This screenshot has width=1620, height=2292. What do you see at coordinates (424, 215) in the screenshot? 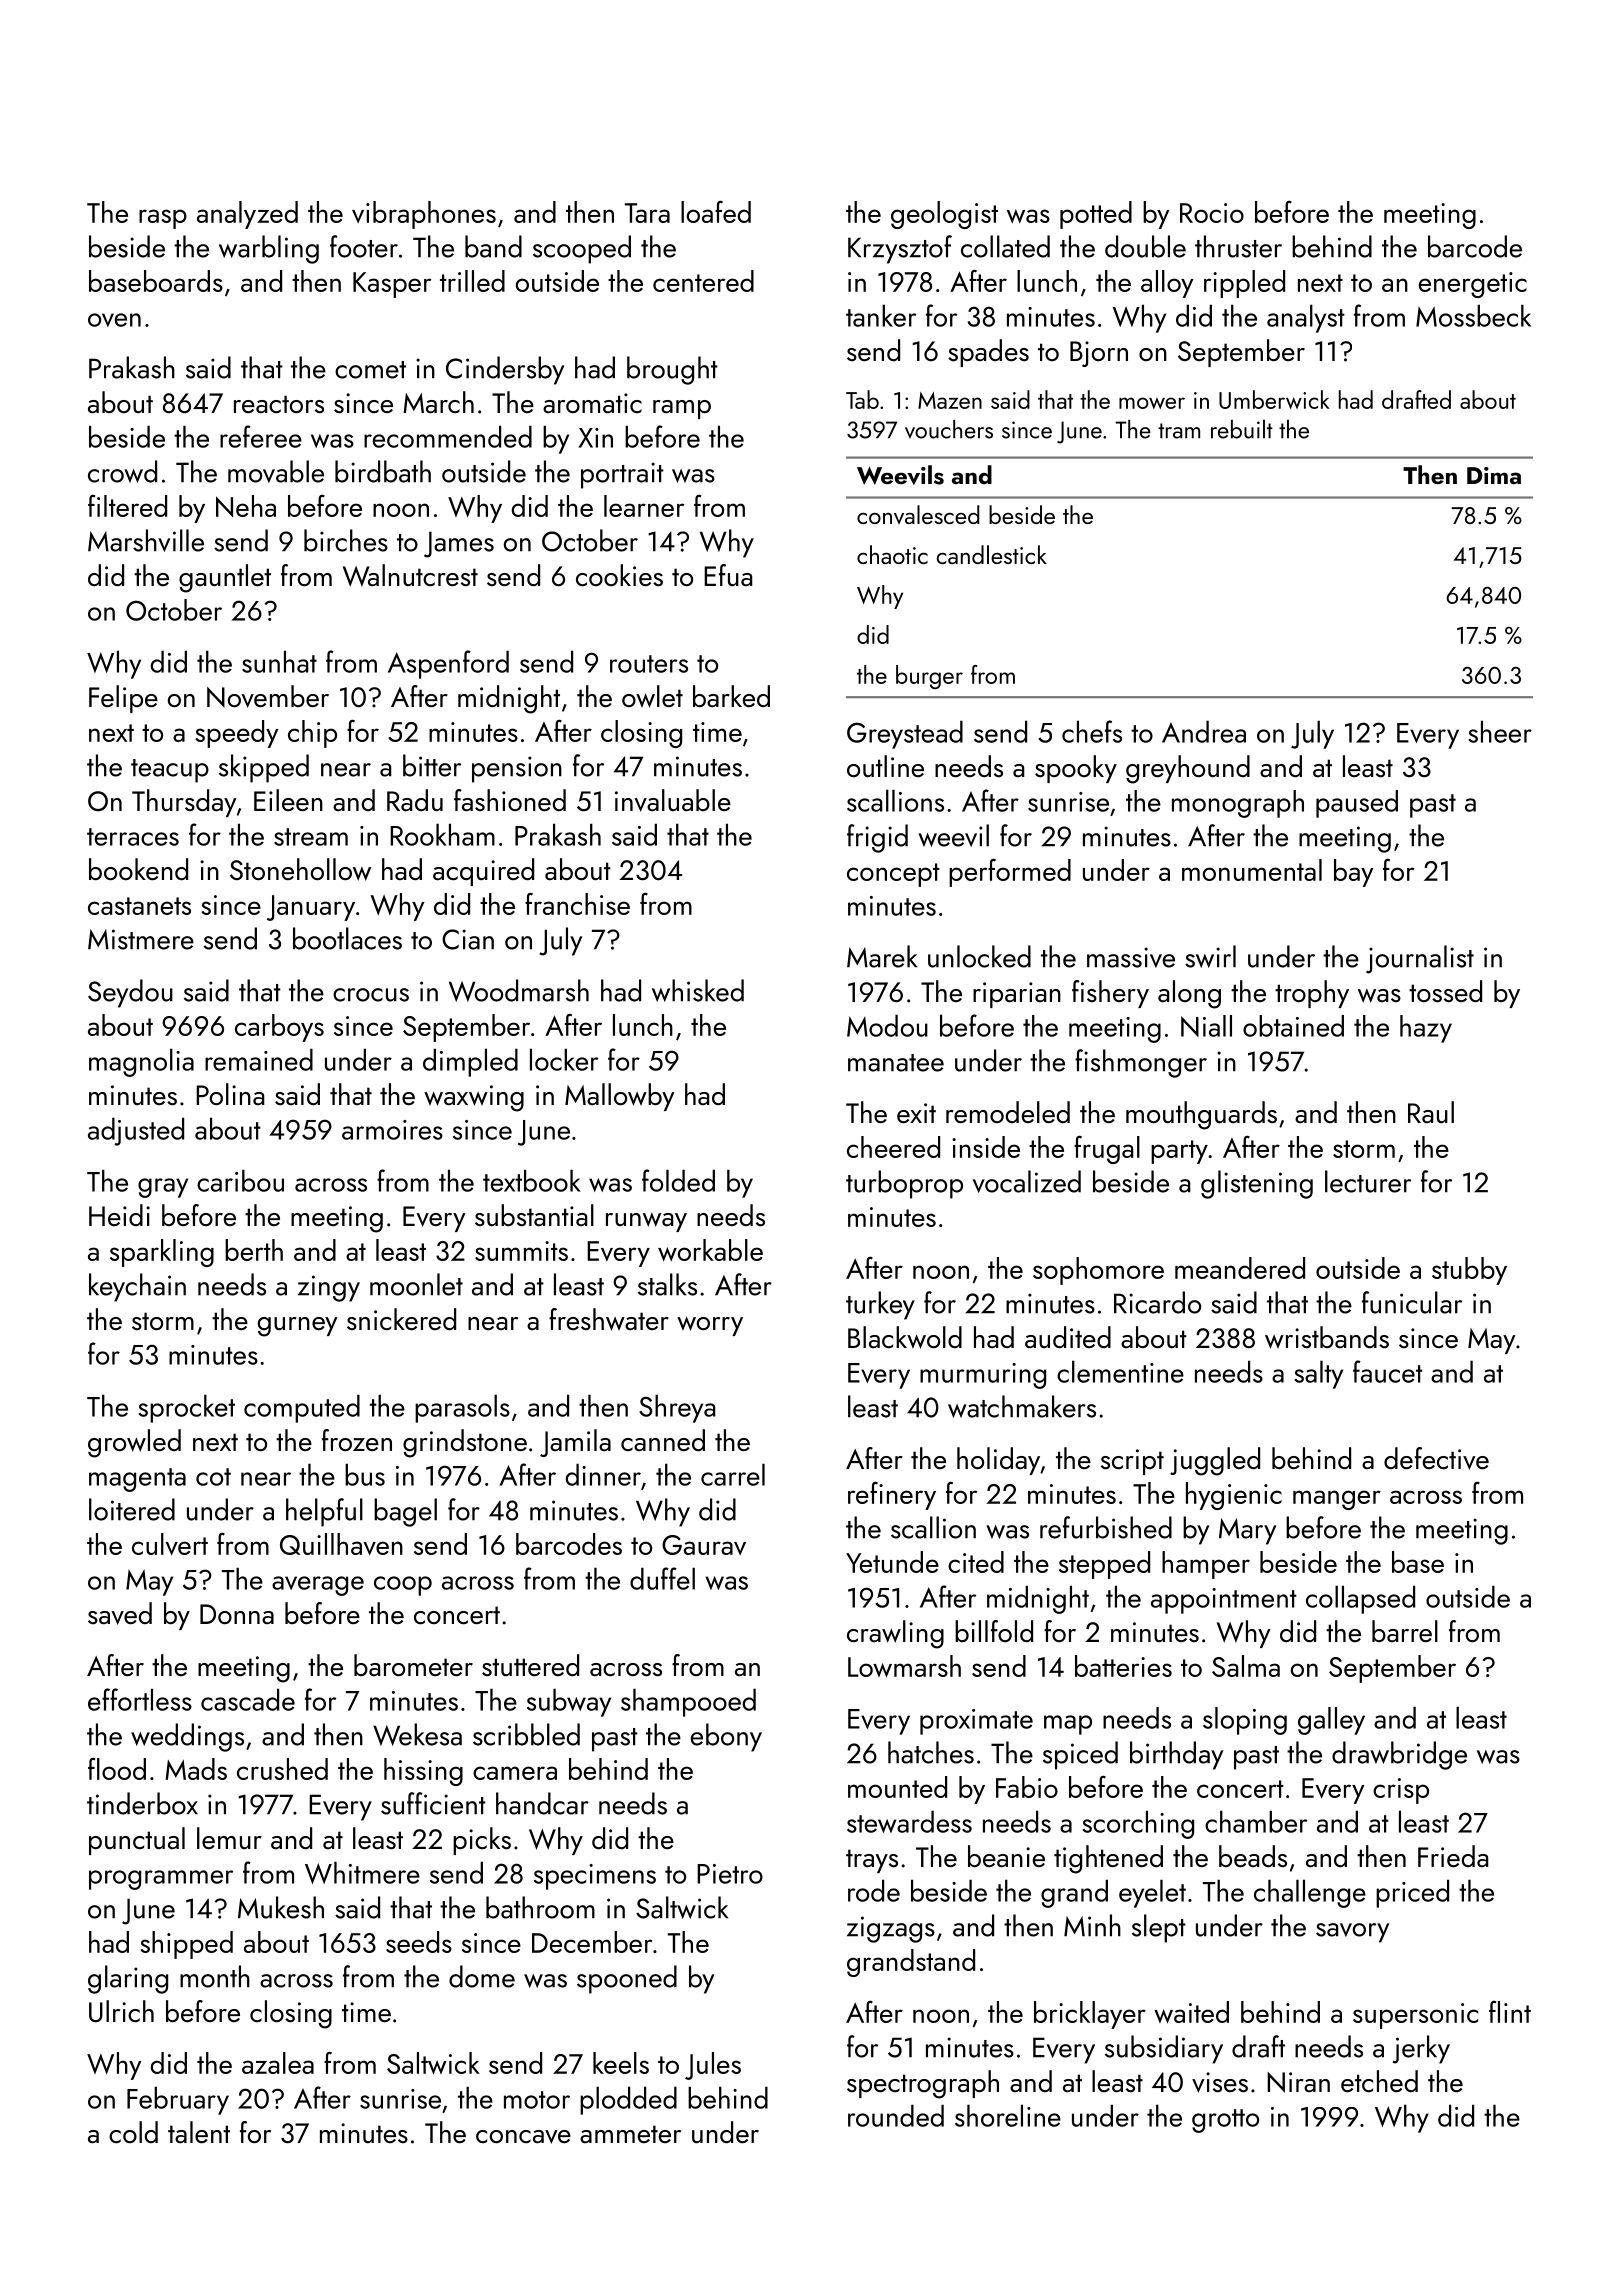
I see `vibraphones` at bounding box center [424, 215].
